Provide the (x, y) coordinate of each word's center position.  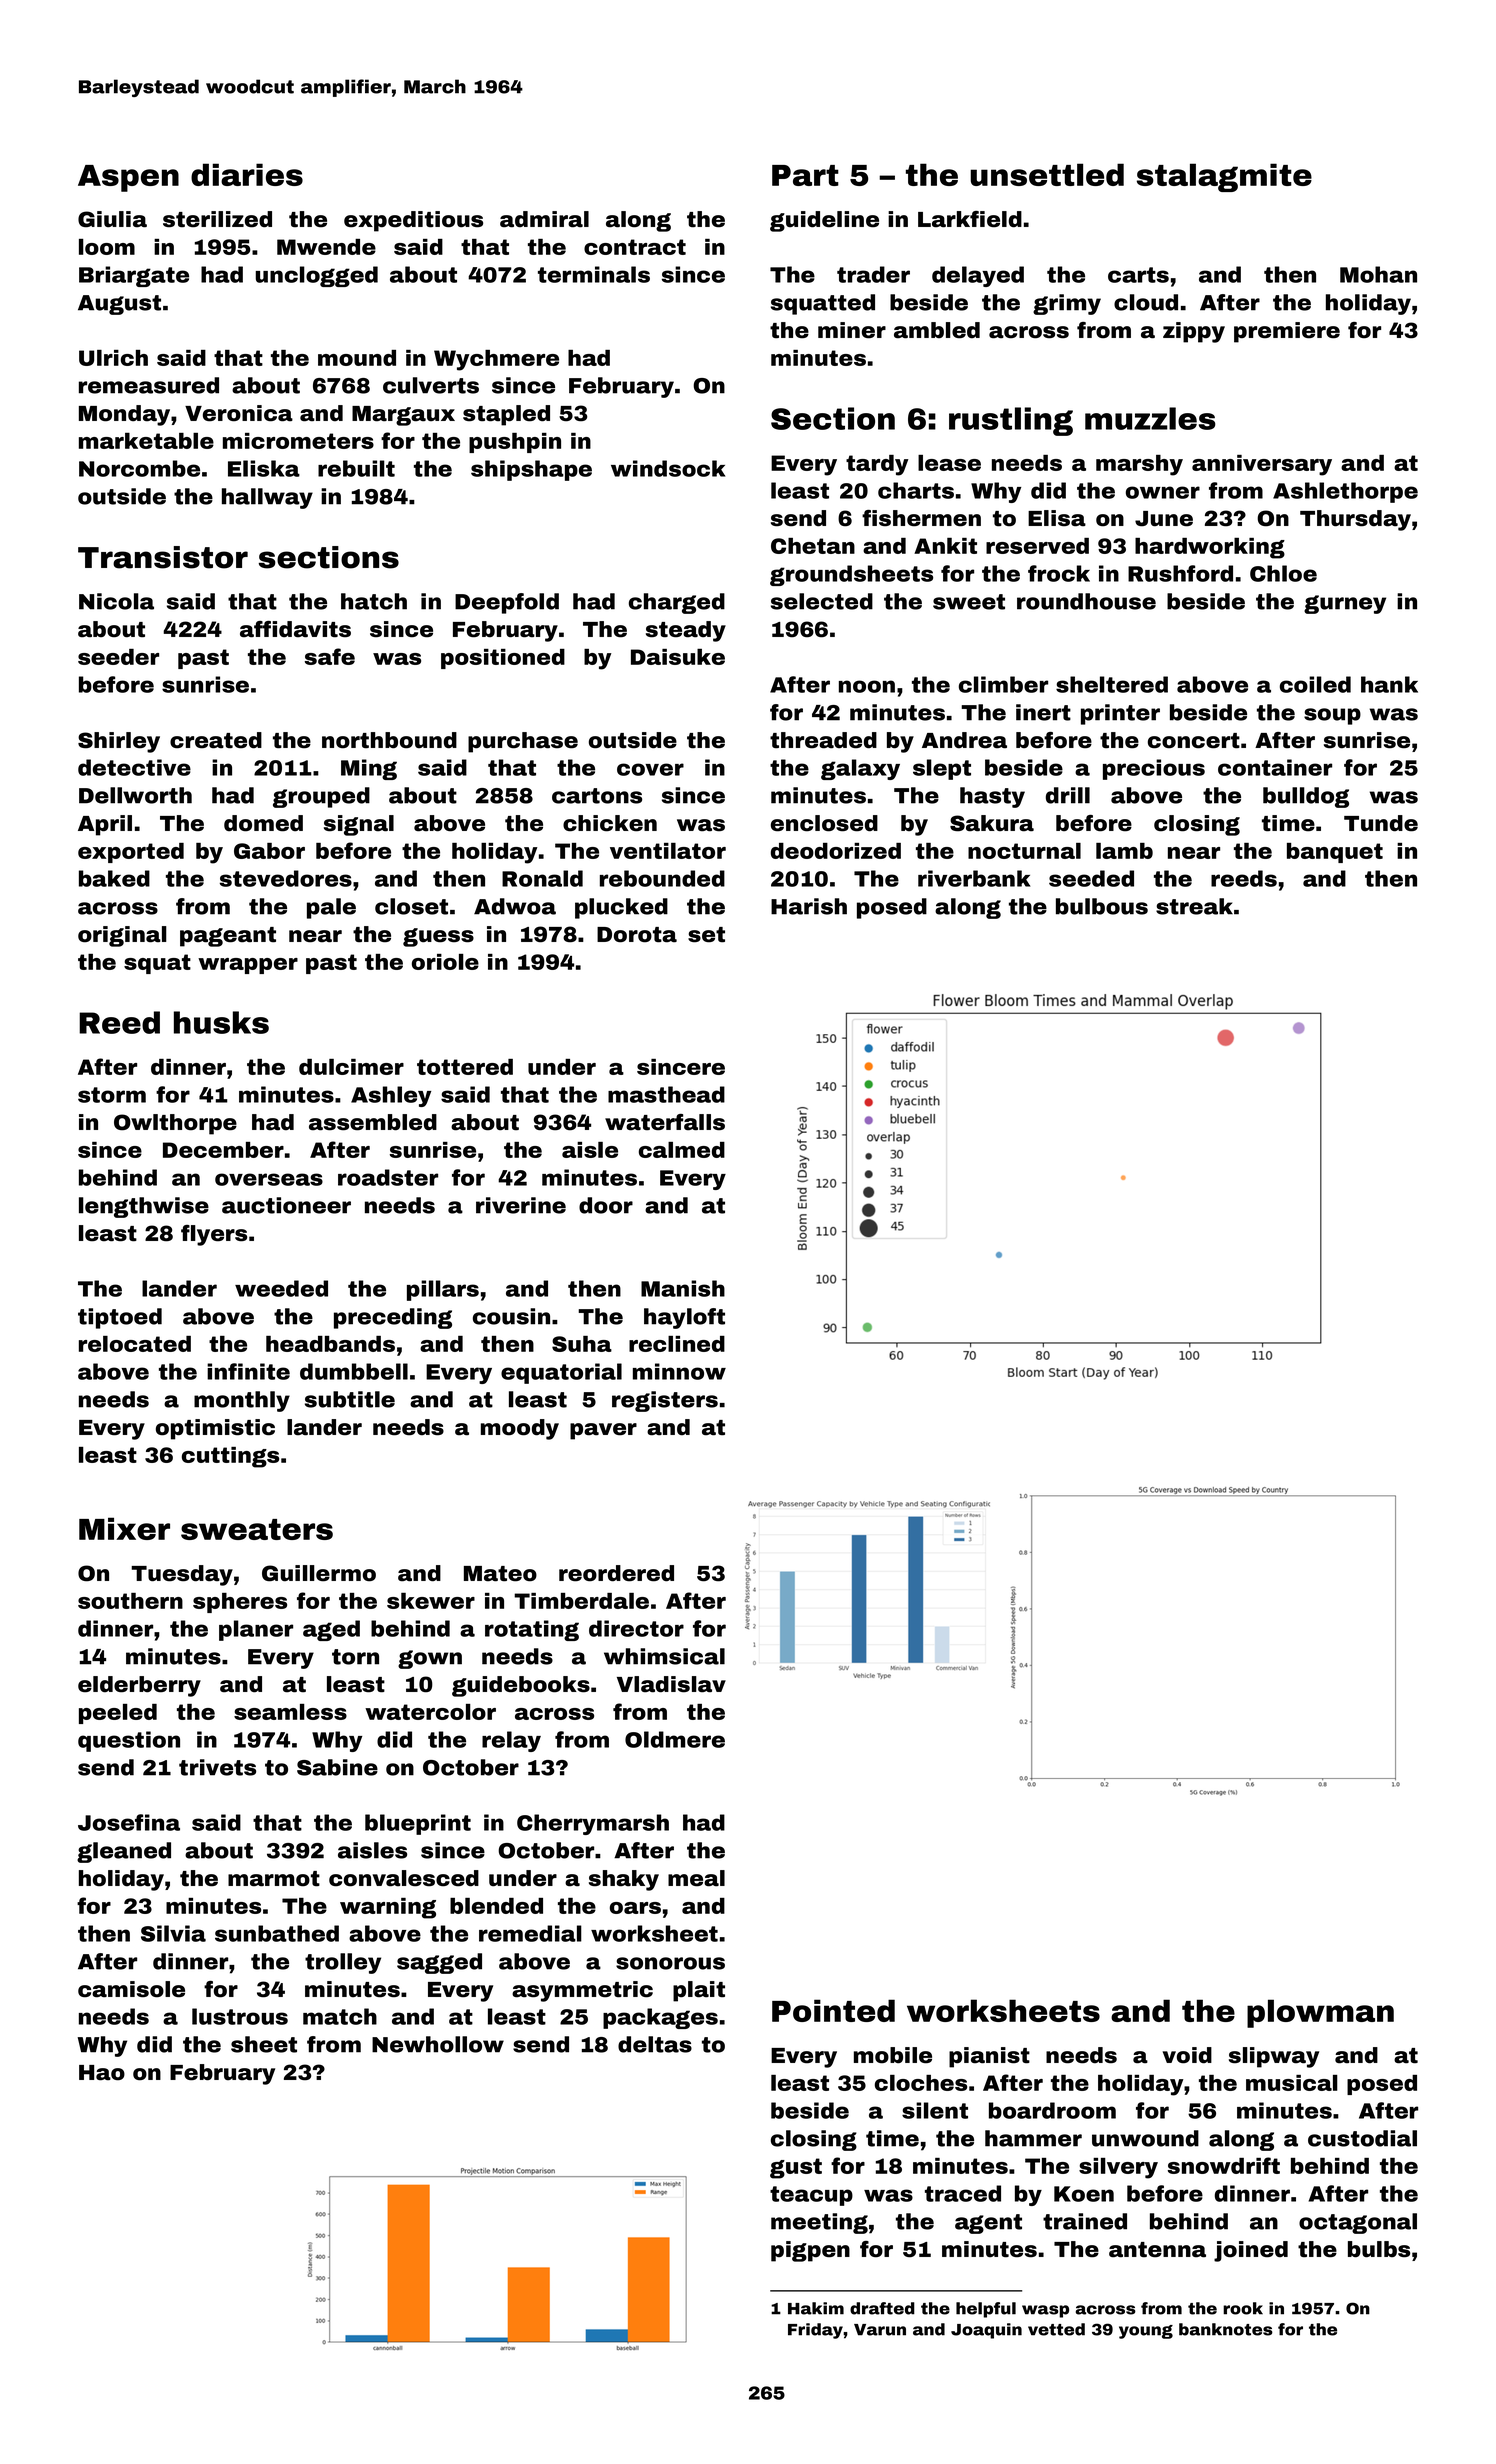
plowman (1320, 2013)
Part (805, 175)
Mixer (124, 1528)
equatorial (561, 1373)
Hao (102, 2073)
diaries (247, 174)
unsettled (1047, 174)
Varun (880, 2330)
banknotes (1226, 2329)
